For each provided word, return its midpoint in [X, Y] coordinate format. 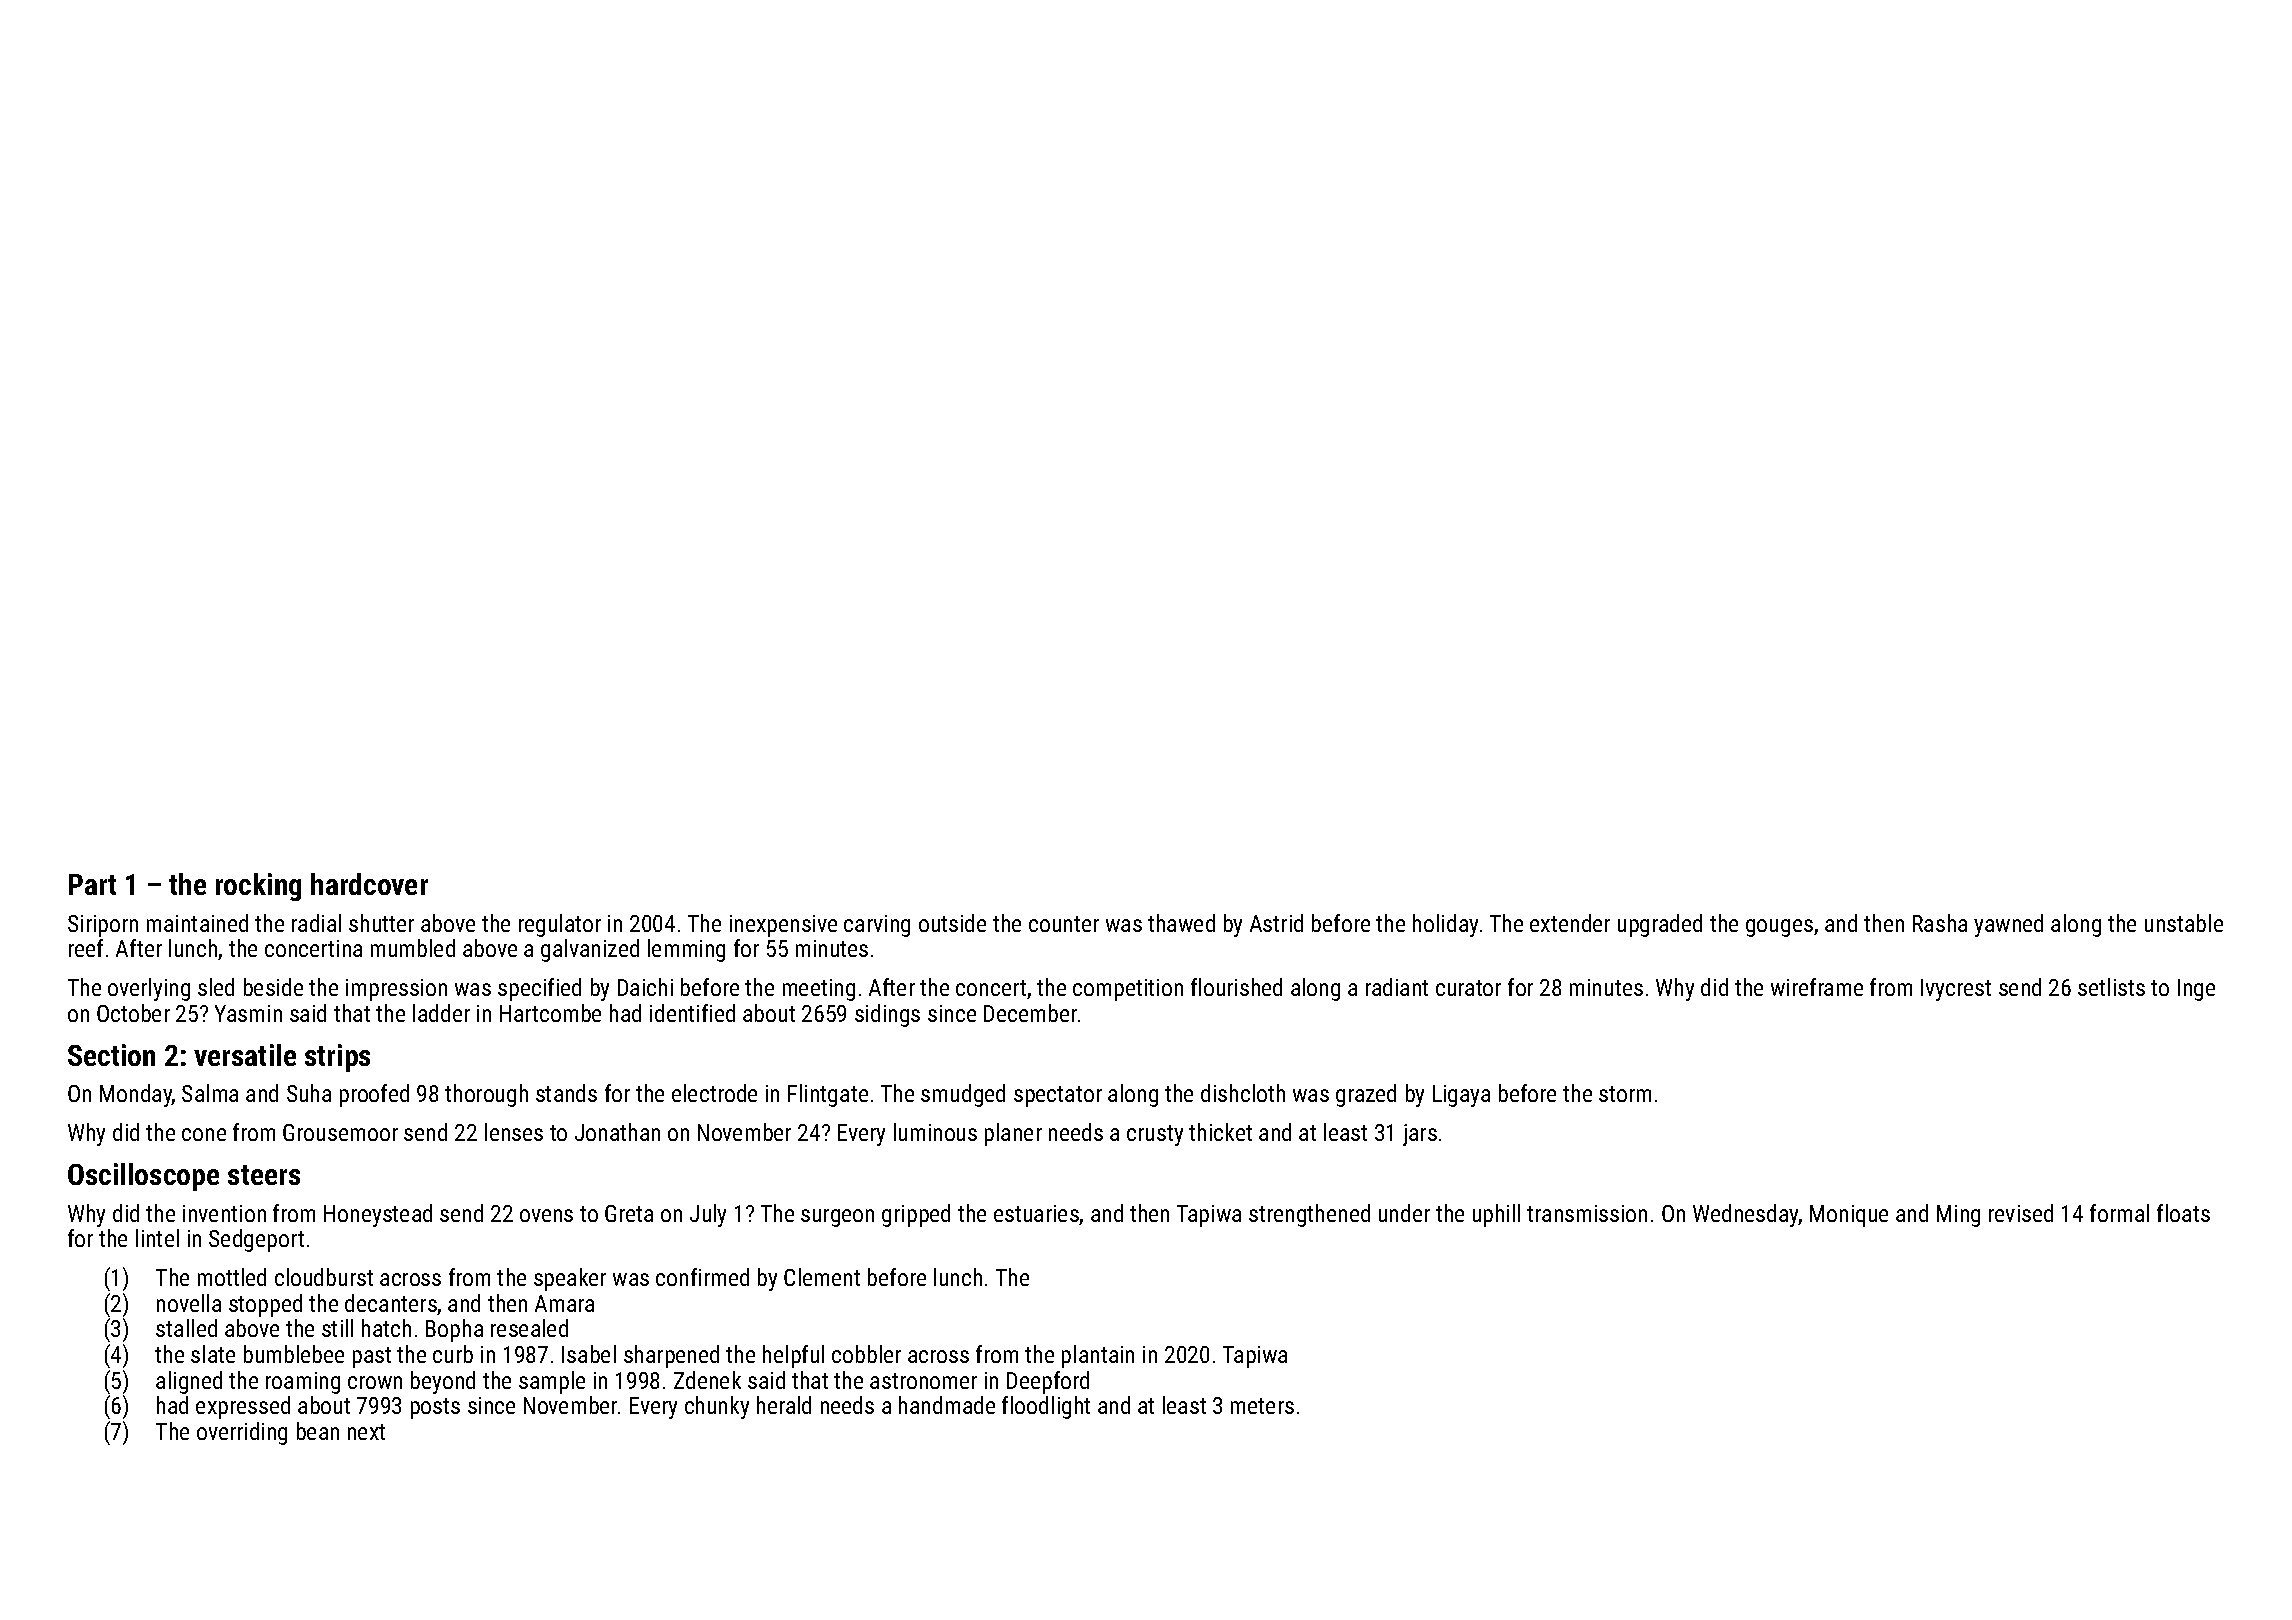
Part [92, 884]
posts [435, 1408]
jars [1420, 1135]
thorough [486, 1095]
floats [2183, 1213]
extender [1570, 923]
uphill [1496, 1215]
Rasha [1940, 923]
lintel [157, 1238]
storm [1625, 1094]
